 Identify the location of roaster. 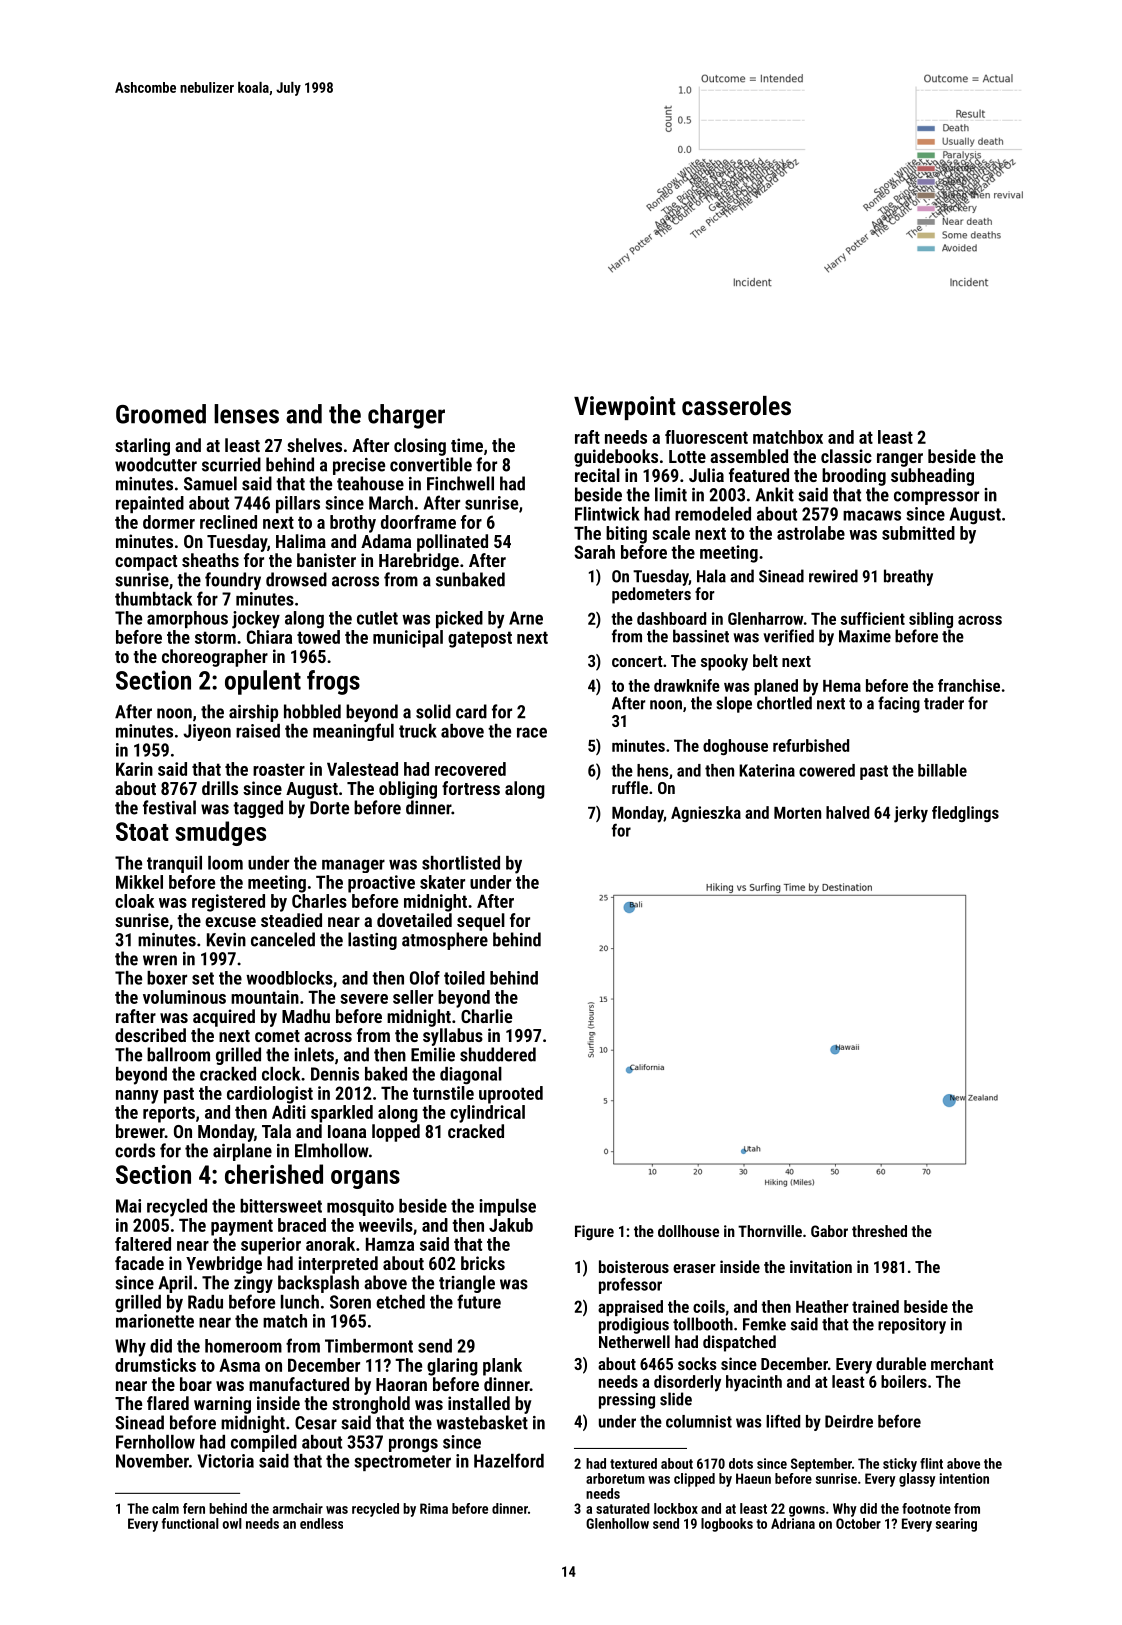
(279, 769).
